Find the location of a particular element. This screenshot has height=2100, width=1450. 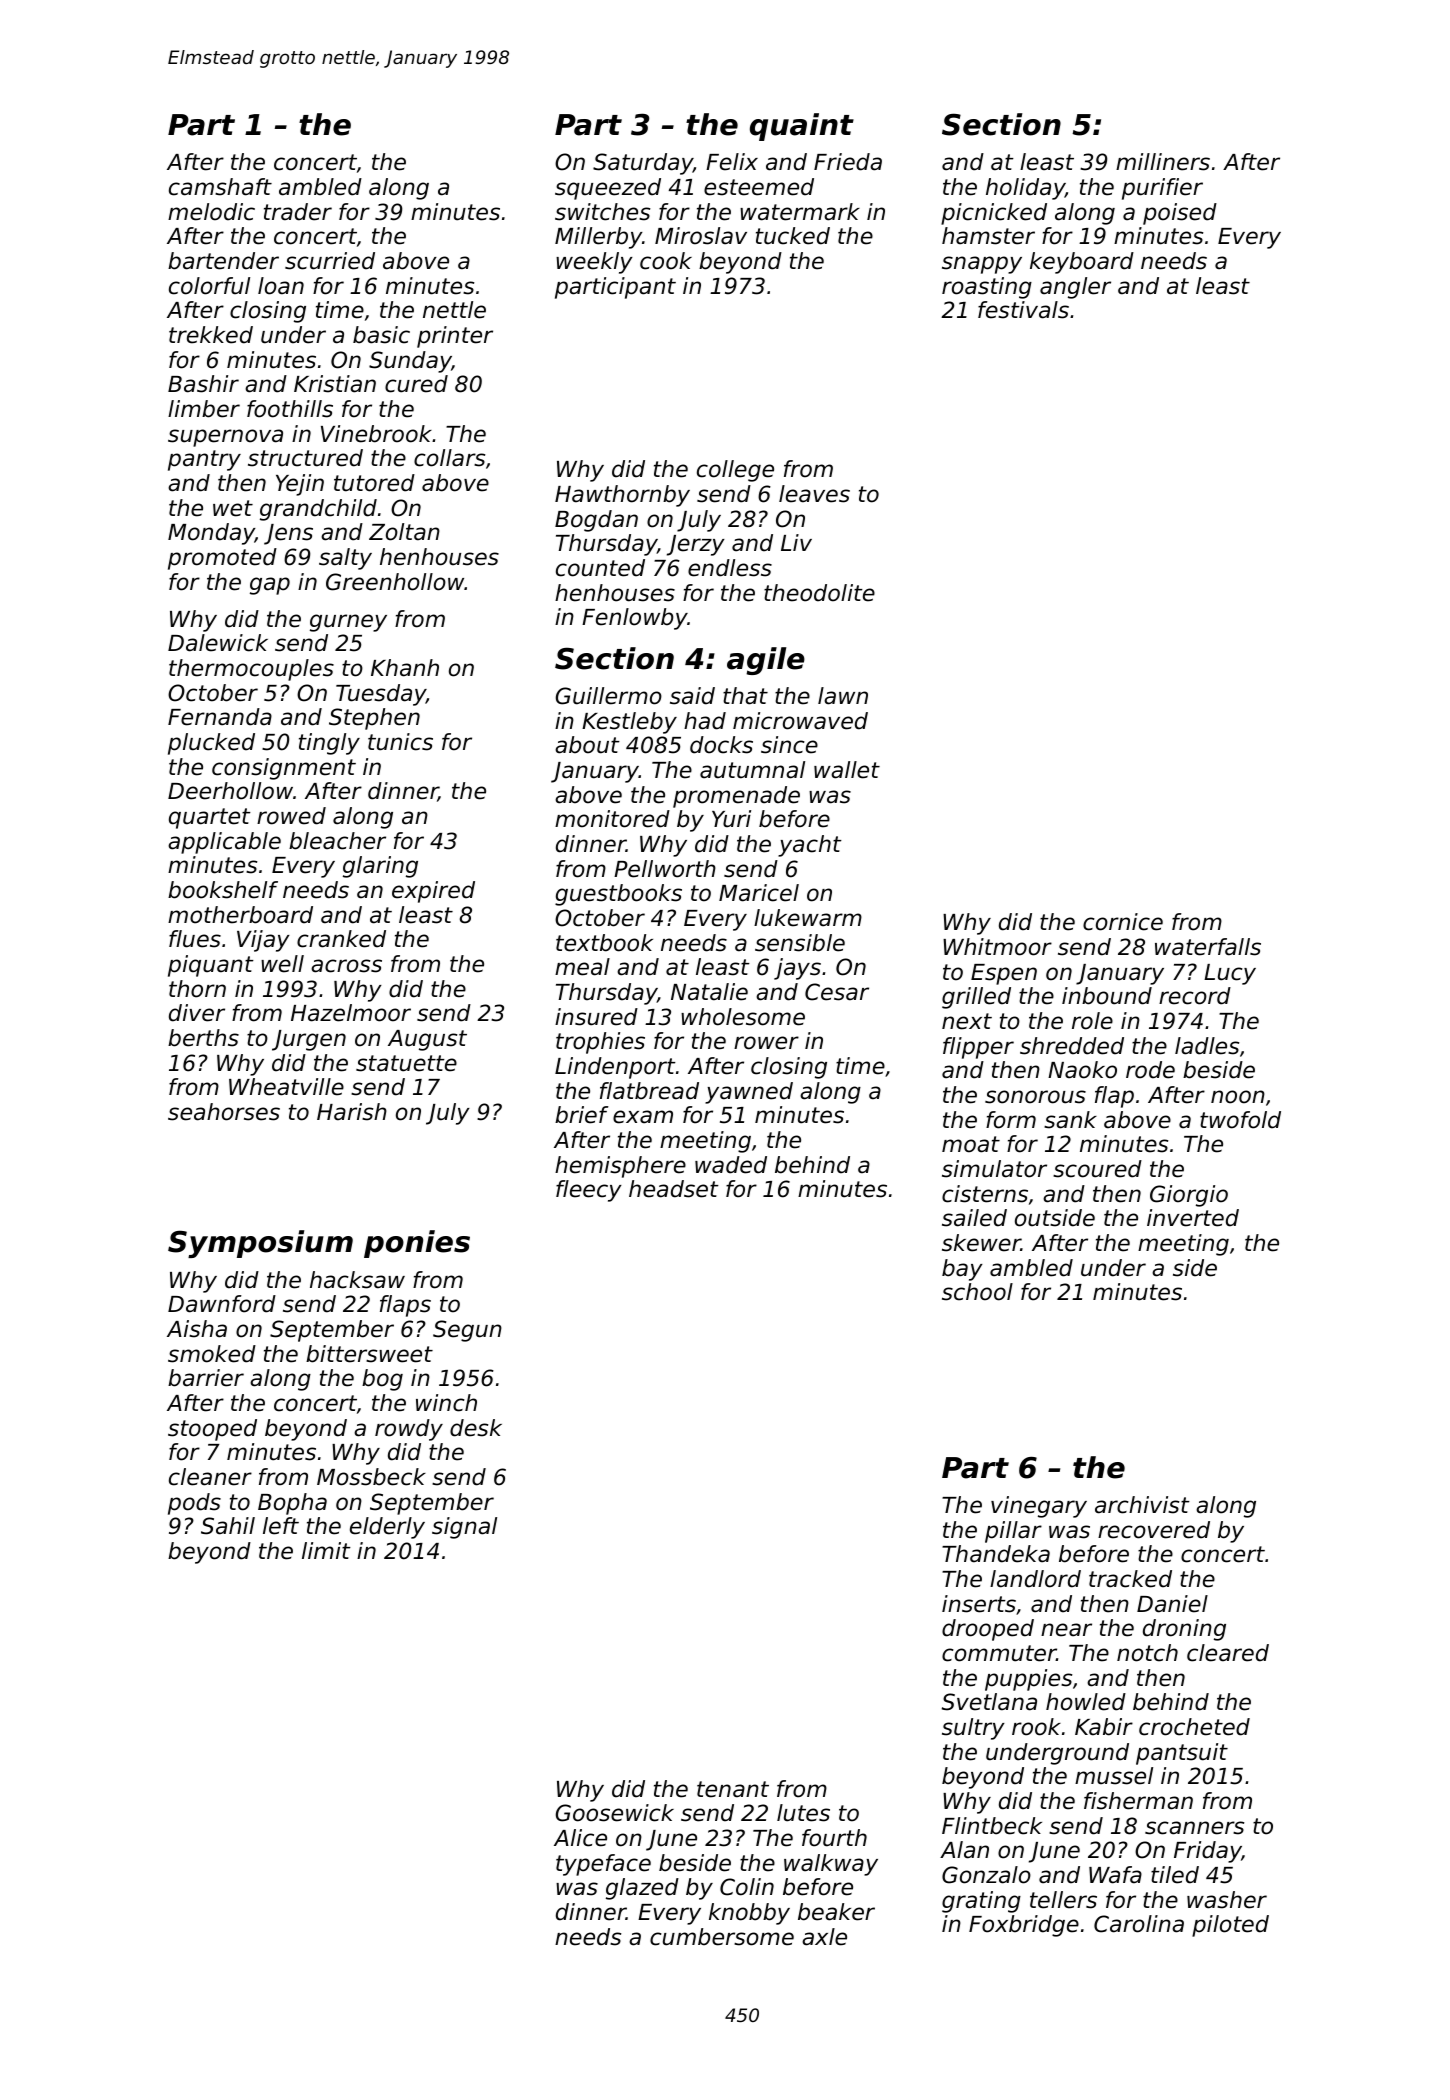

Bogdan is located at coordinates (596, 521).
